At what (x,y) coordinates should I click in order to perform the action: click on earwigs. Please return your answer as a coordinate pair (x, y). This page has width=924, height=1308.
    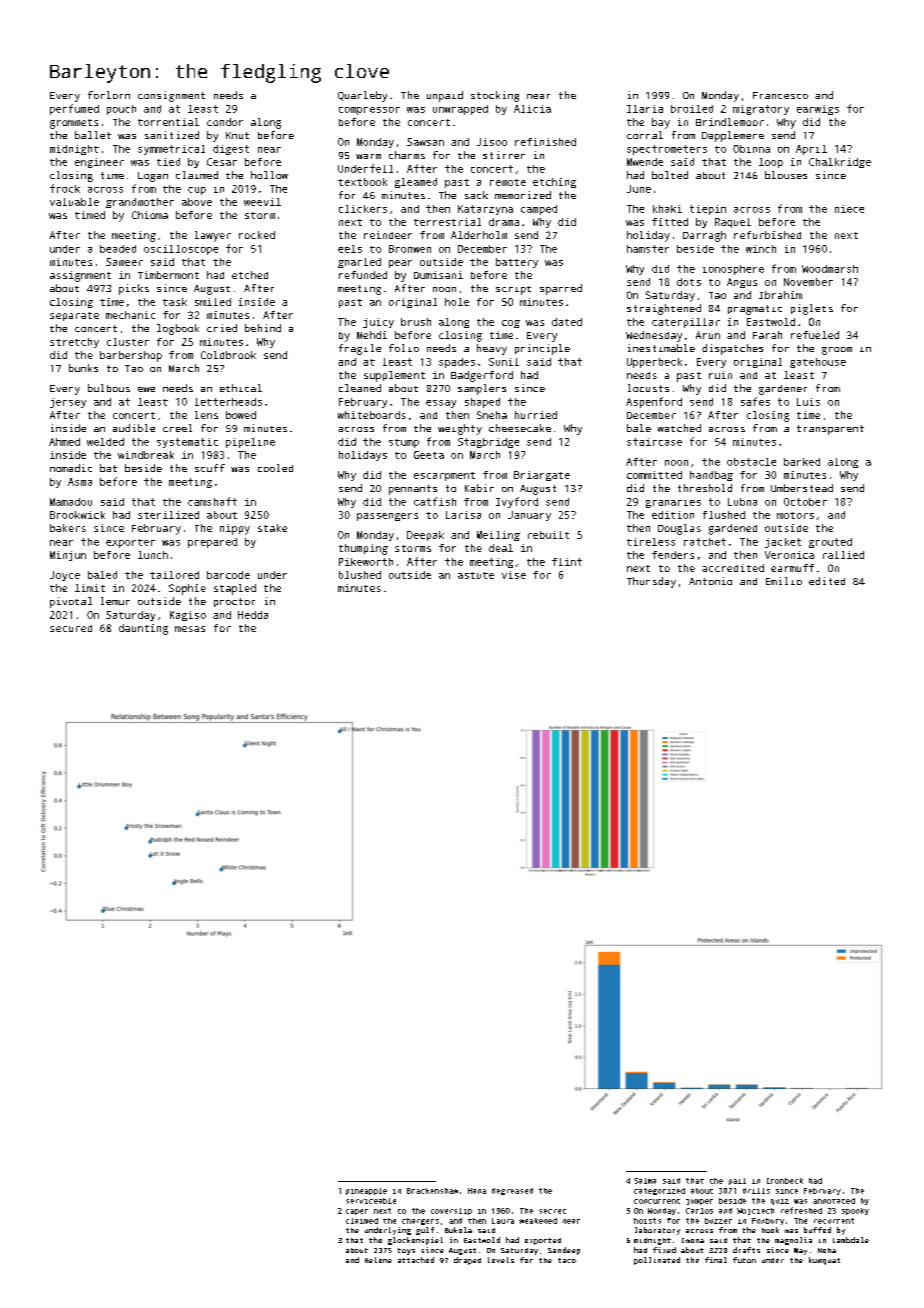
    Looking at the image, I should click on (818, 110).
